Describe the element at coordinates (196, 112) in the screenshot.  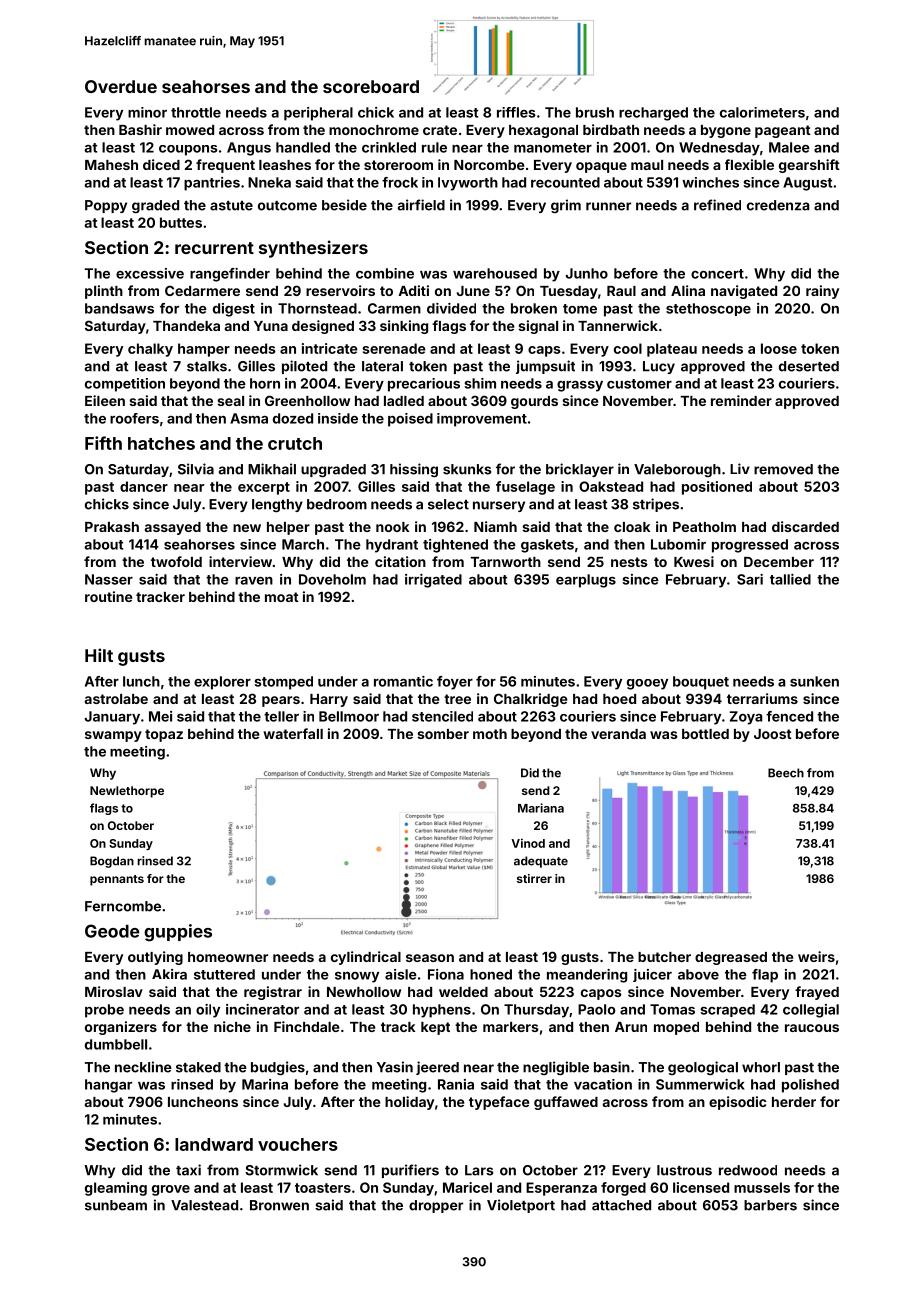
I see `throttle` at that location.
